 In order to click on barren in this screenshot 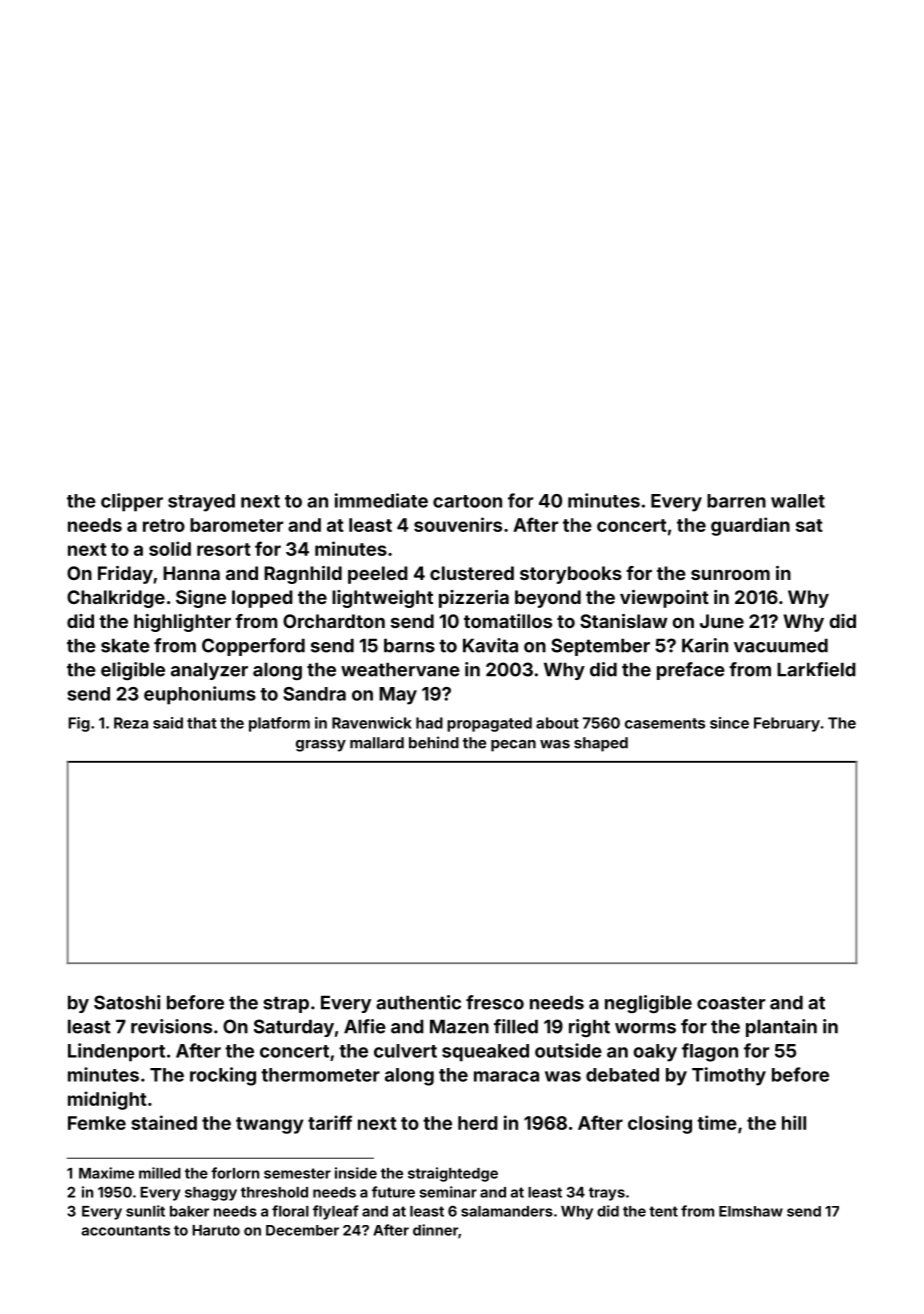, I will do `click(736, 501)`.
